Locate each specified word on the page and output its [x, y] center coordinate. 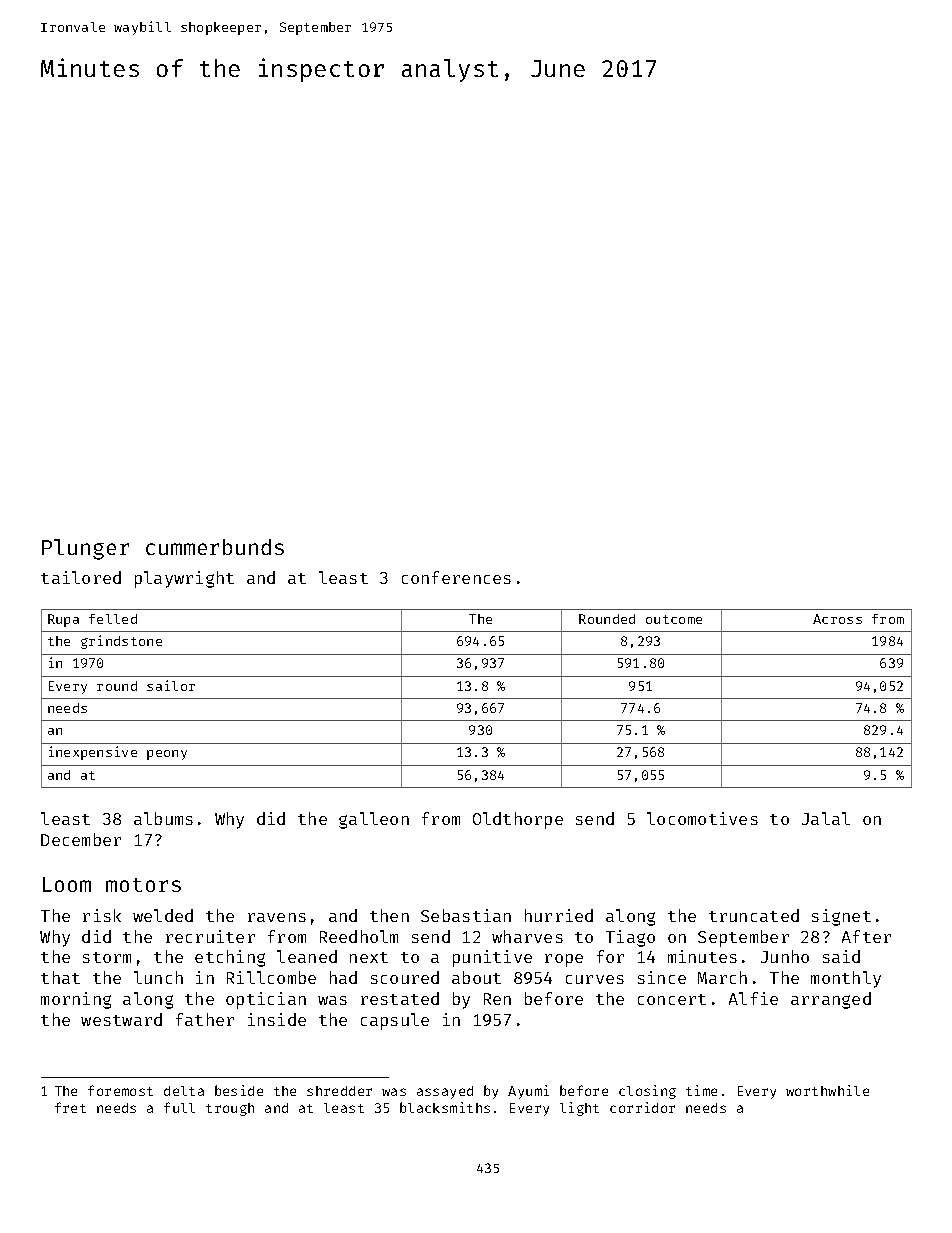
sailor [171, 685]
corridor [642, 1107]
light [579, 1109]
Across [837, 619]
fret [70, 1107]
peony [167, 755]
